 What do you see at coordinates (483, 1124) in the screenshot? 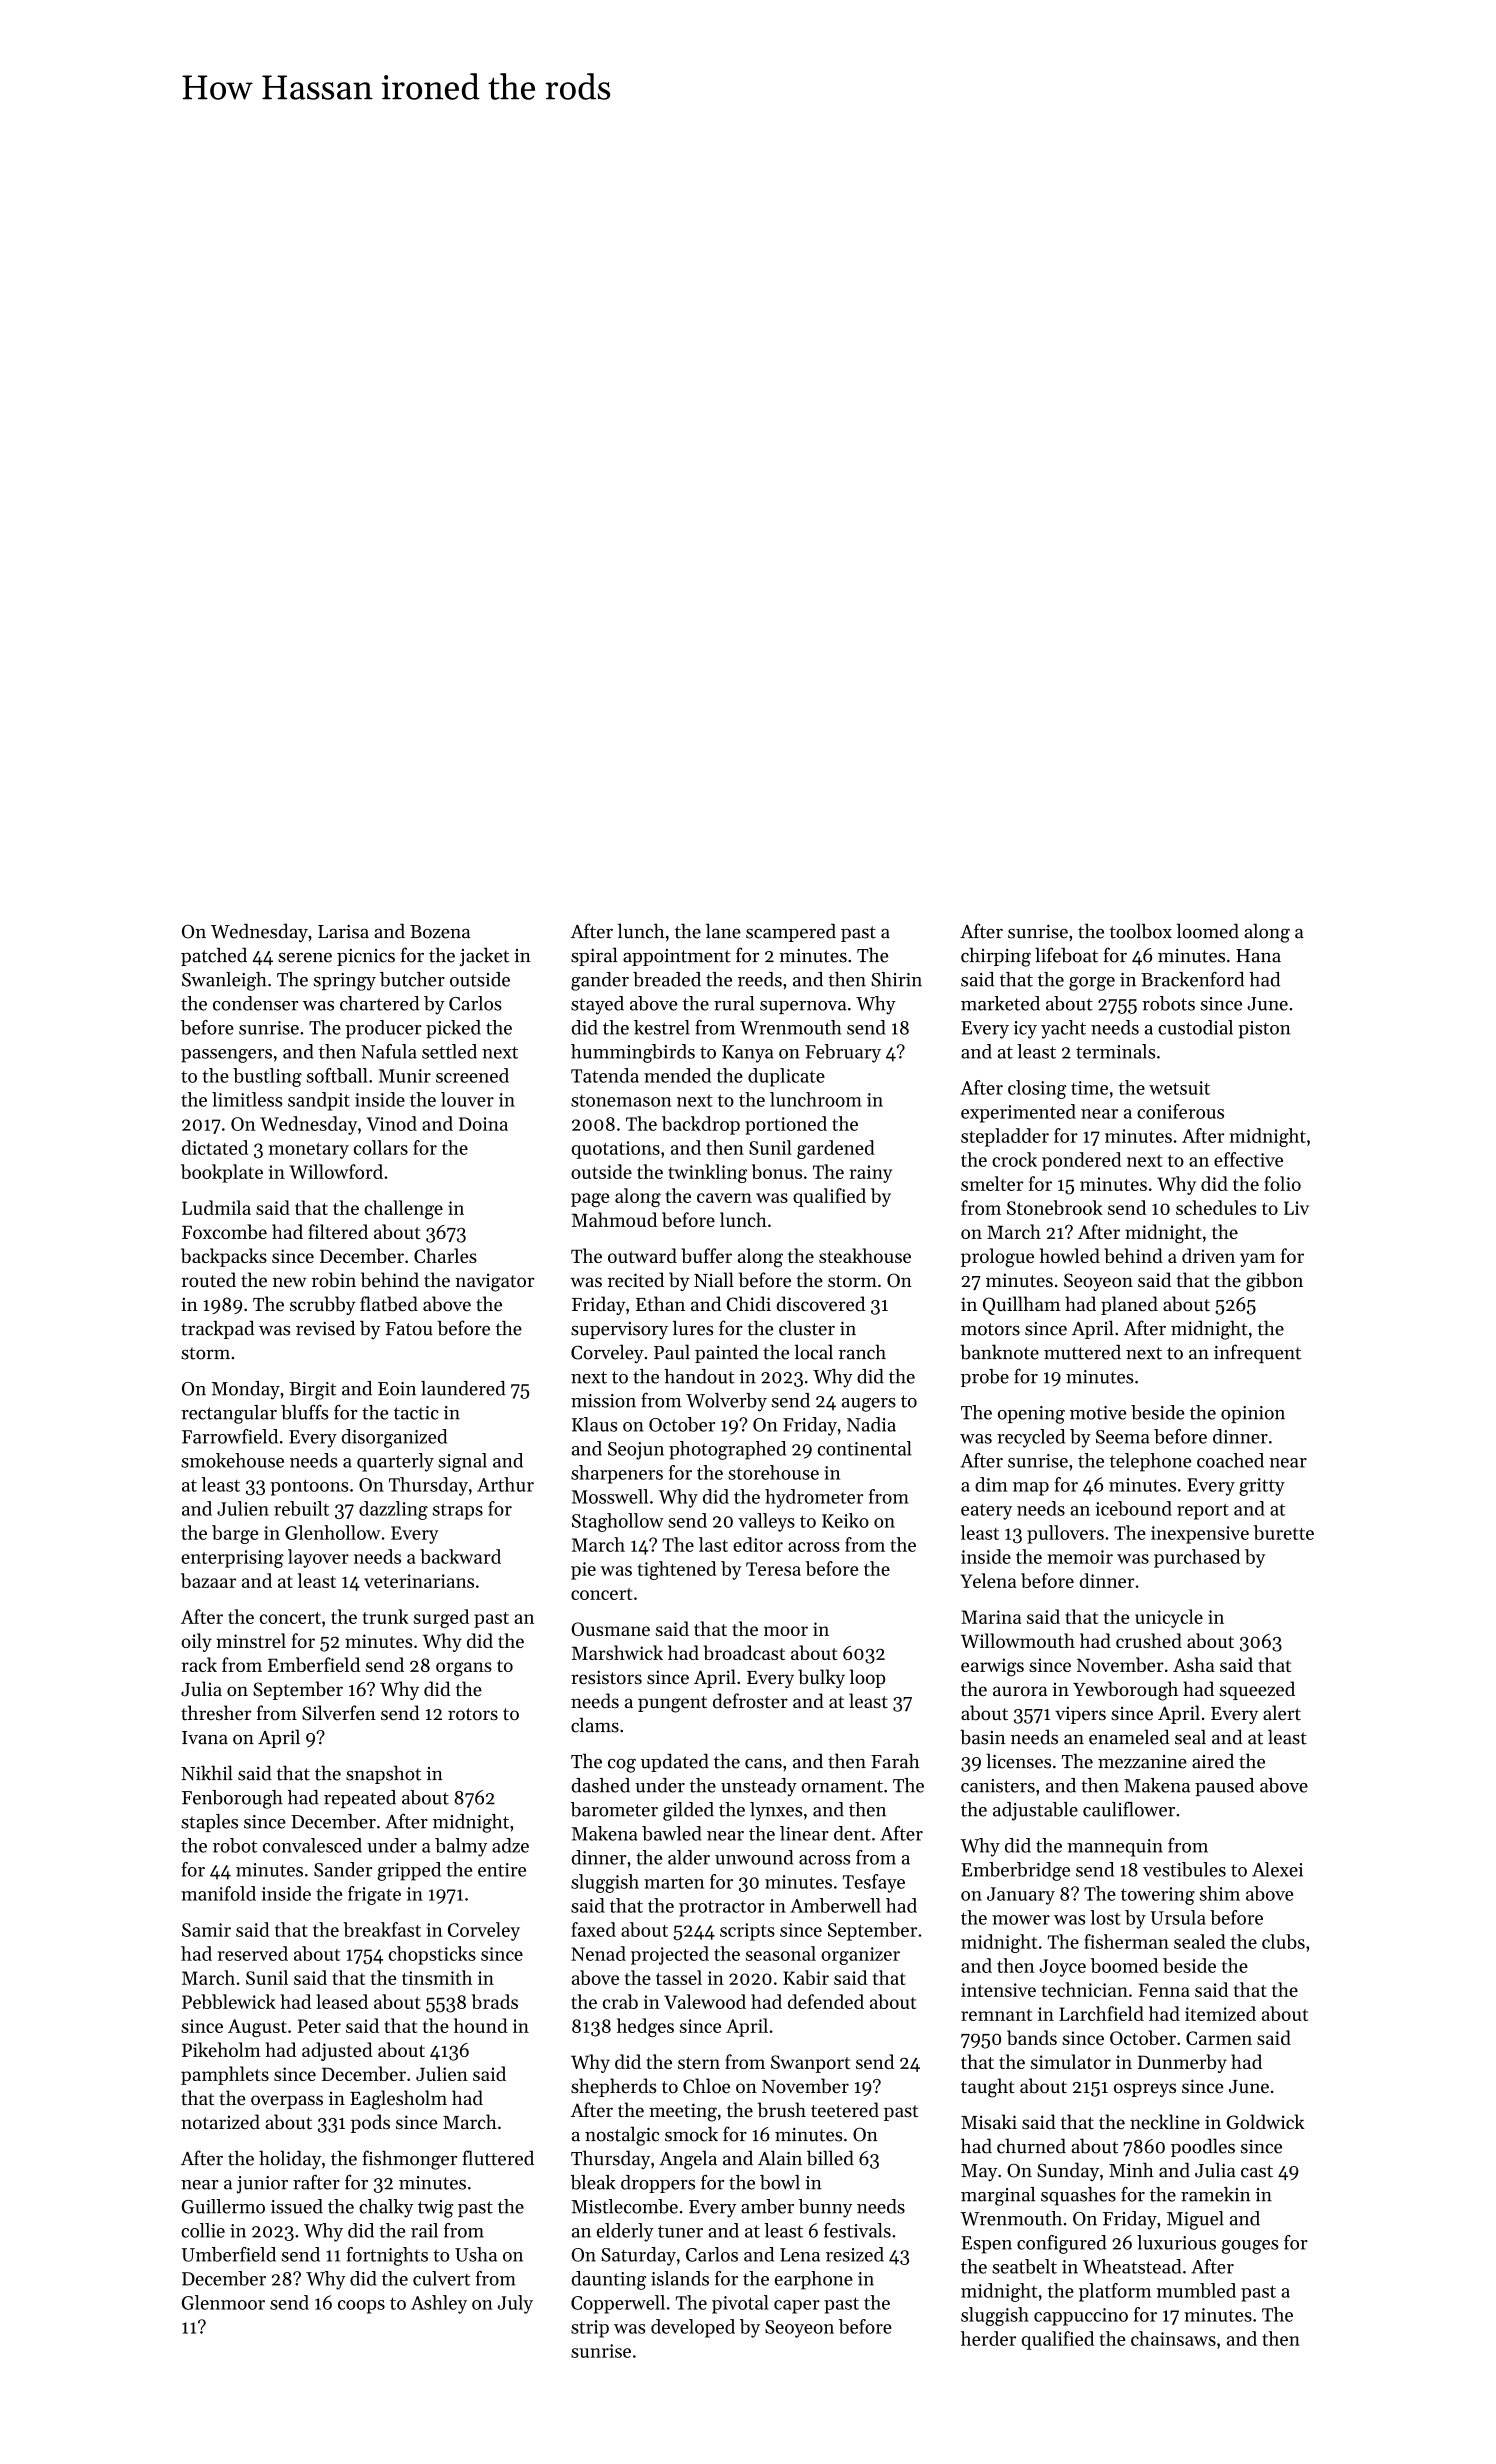
I see `Doina` at bounding box center [483, 1124].
